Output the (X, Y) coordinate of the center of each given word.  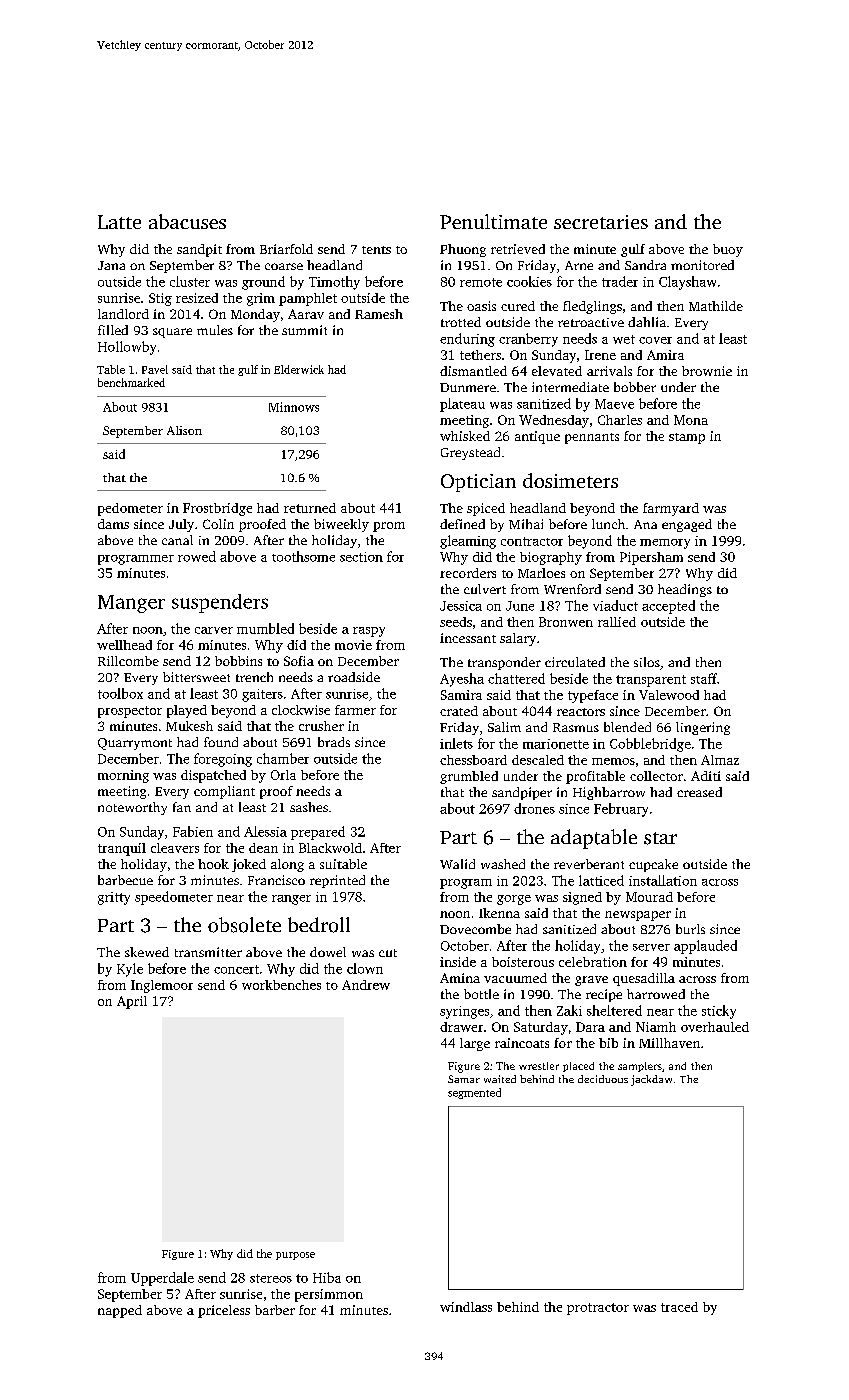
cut (388, 953)
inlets (456, 743)
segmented (474, 1093)
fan (182, 807)
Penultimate (493, 221)
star (660, 838)
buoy (728, 250)
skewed (147, 952)
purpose (295, 1256)
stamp (687, 438)
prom (389, 527)
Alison (184, 430)
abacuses (187, 221)
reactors (581, 712)
